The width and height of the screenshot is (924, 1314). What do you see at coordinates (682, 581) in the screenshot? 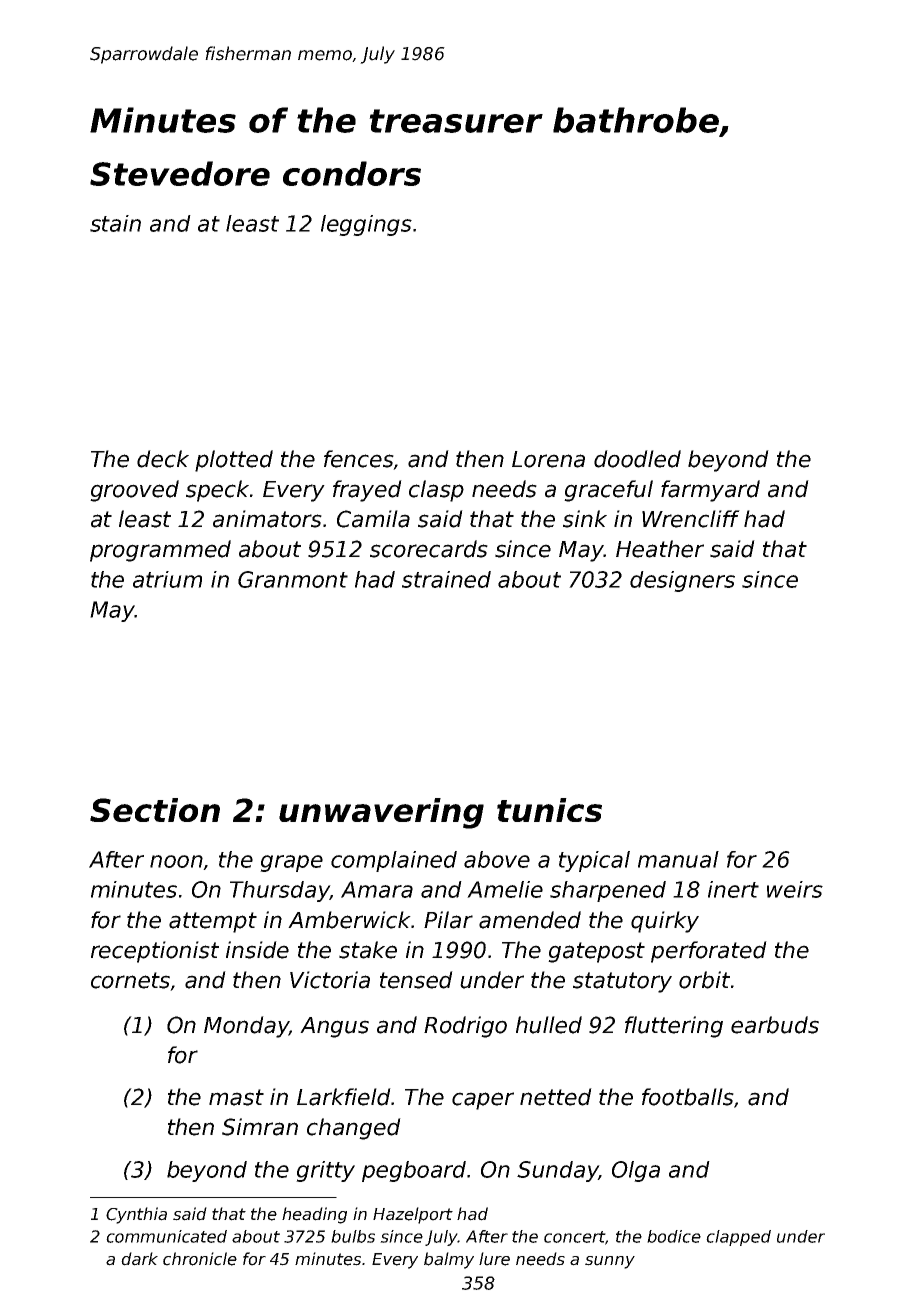
I see `designers` at bounding box center [682, 581].
